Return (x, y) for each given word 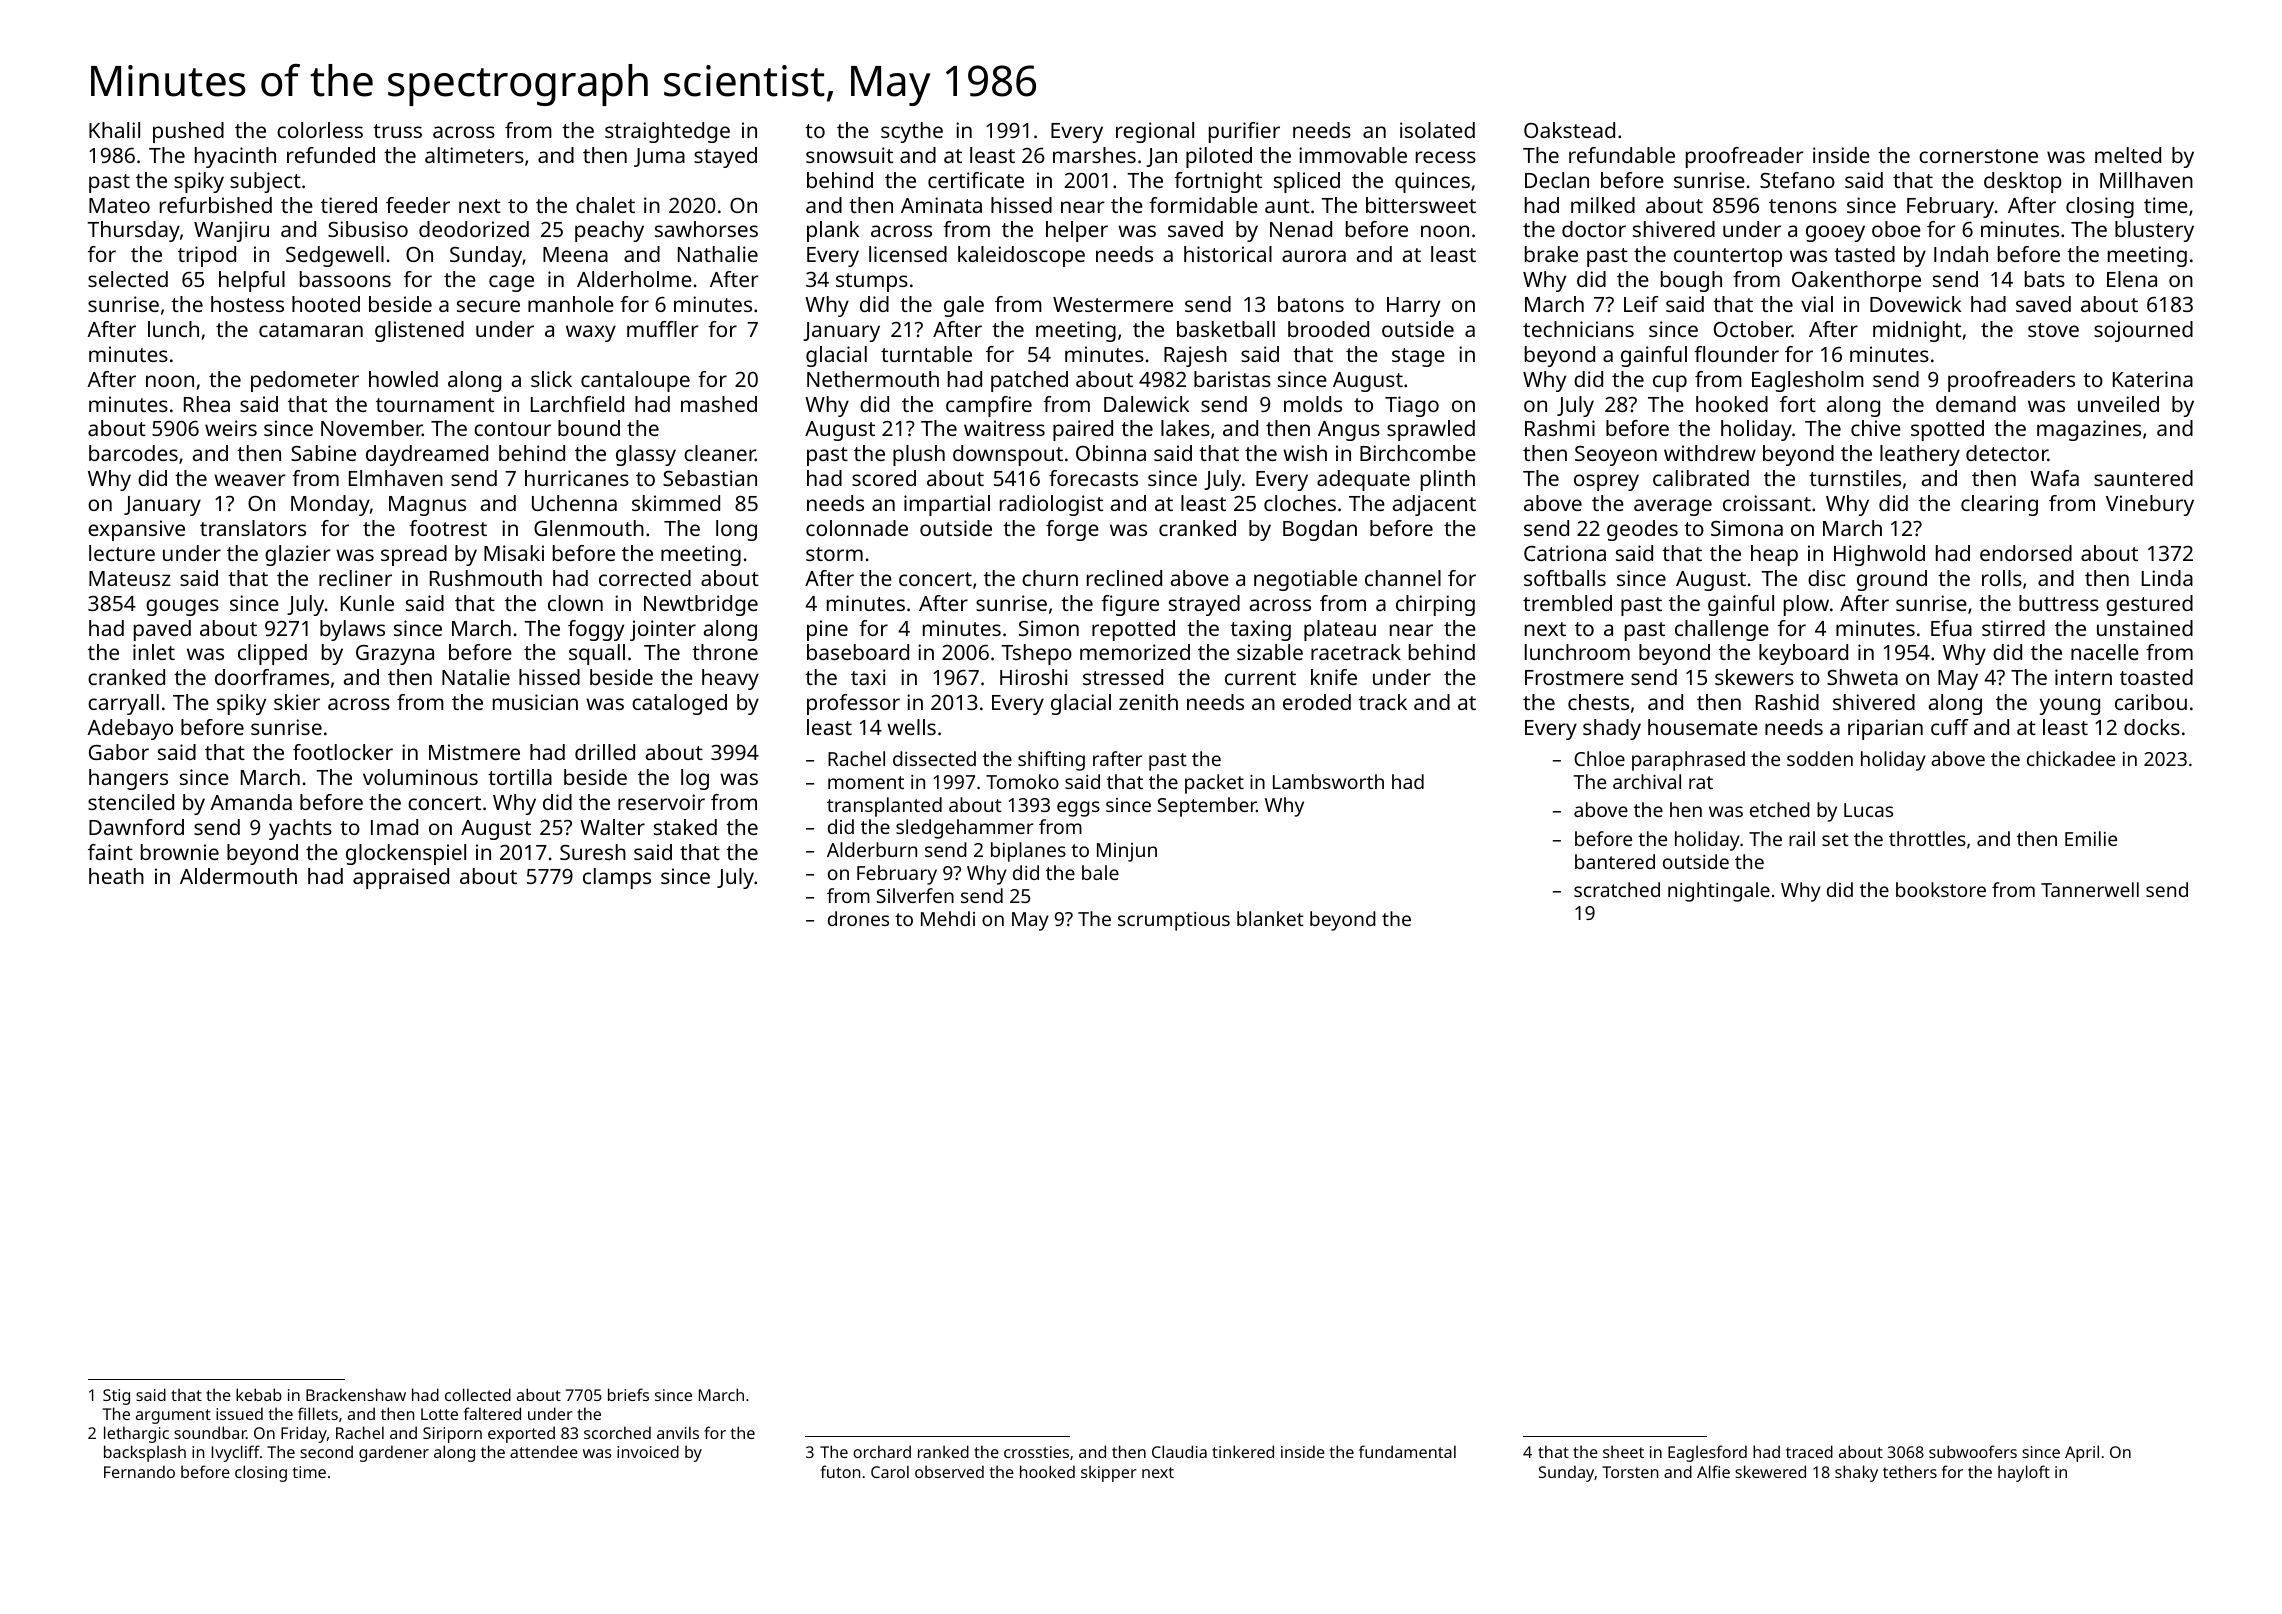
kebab (259, 1394)
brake (1551, 254)
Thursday (133, 231)
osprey (1606, 482)
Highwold (1879, 555)
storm (834, 554)
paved (162, 630)
